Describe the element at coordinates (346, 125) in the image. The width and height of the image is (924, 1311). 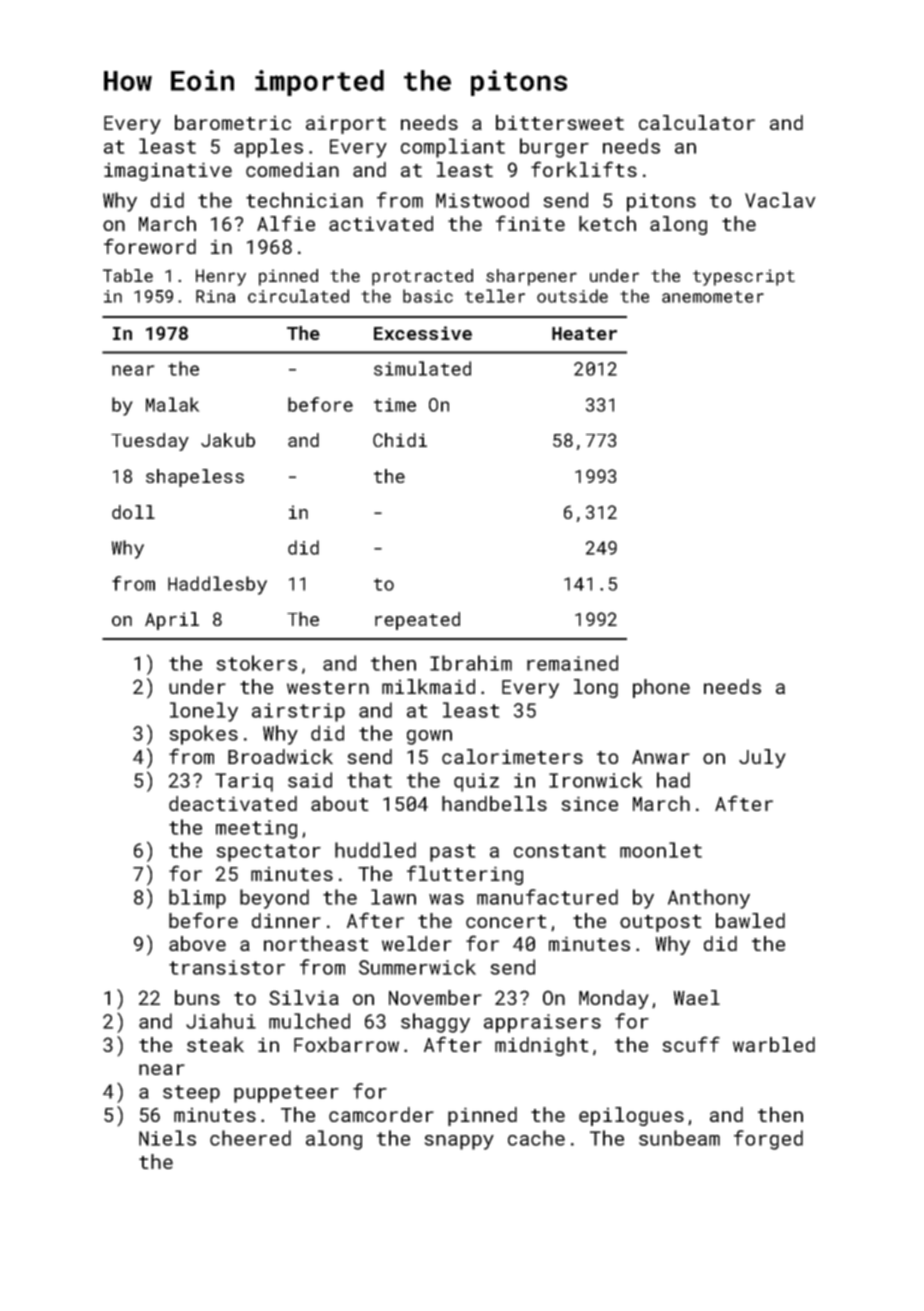
I see `airport` at that location.
